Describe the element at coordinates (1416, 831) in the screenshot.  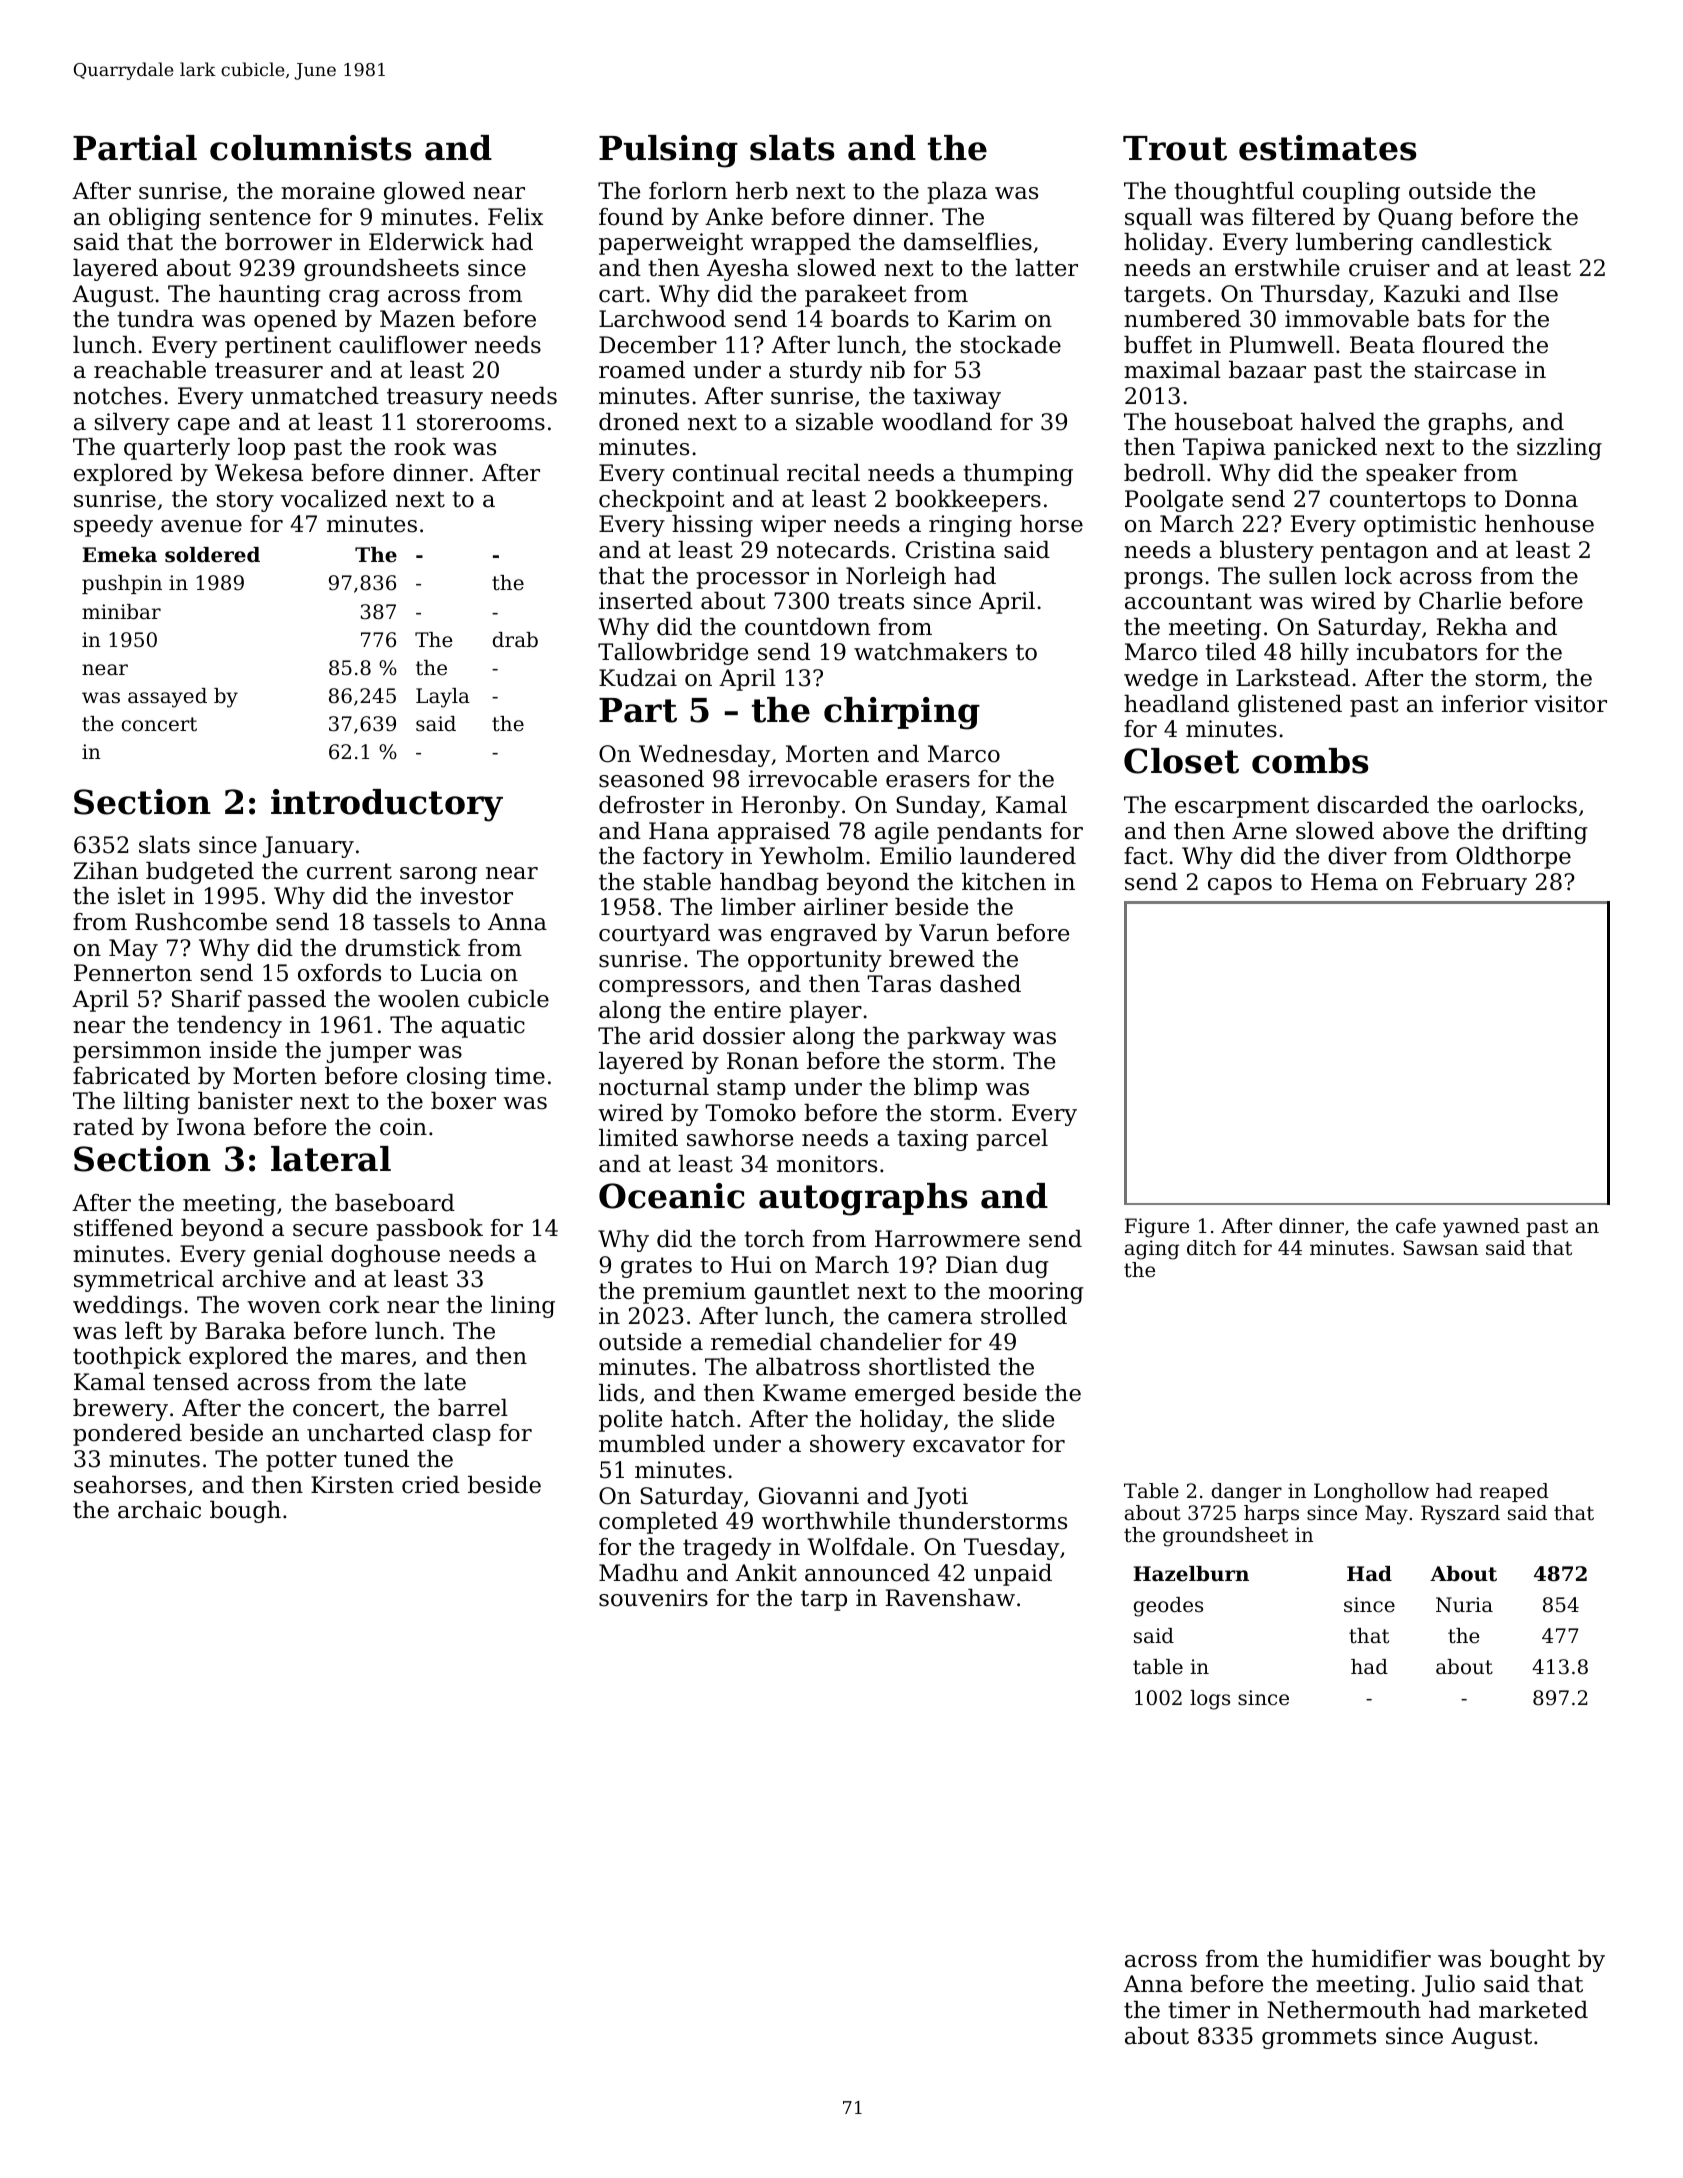
I see `above` at that location.
